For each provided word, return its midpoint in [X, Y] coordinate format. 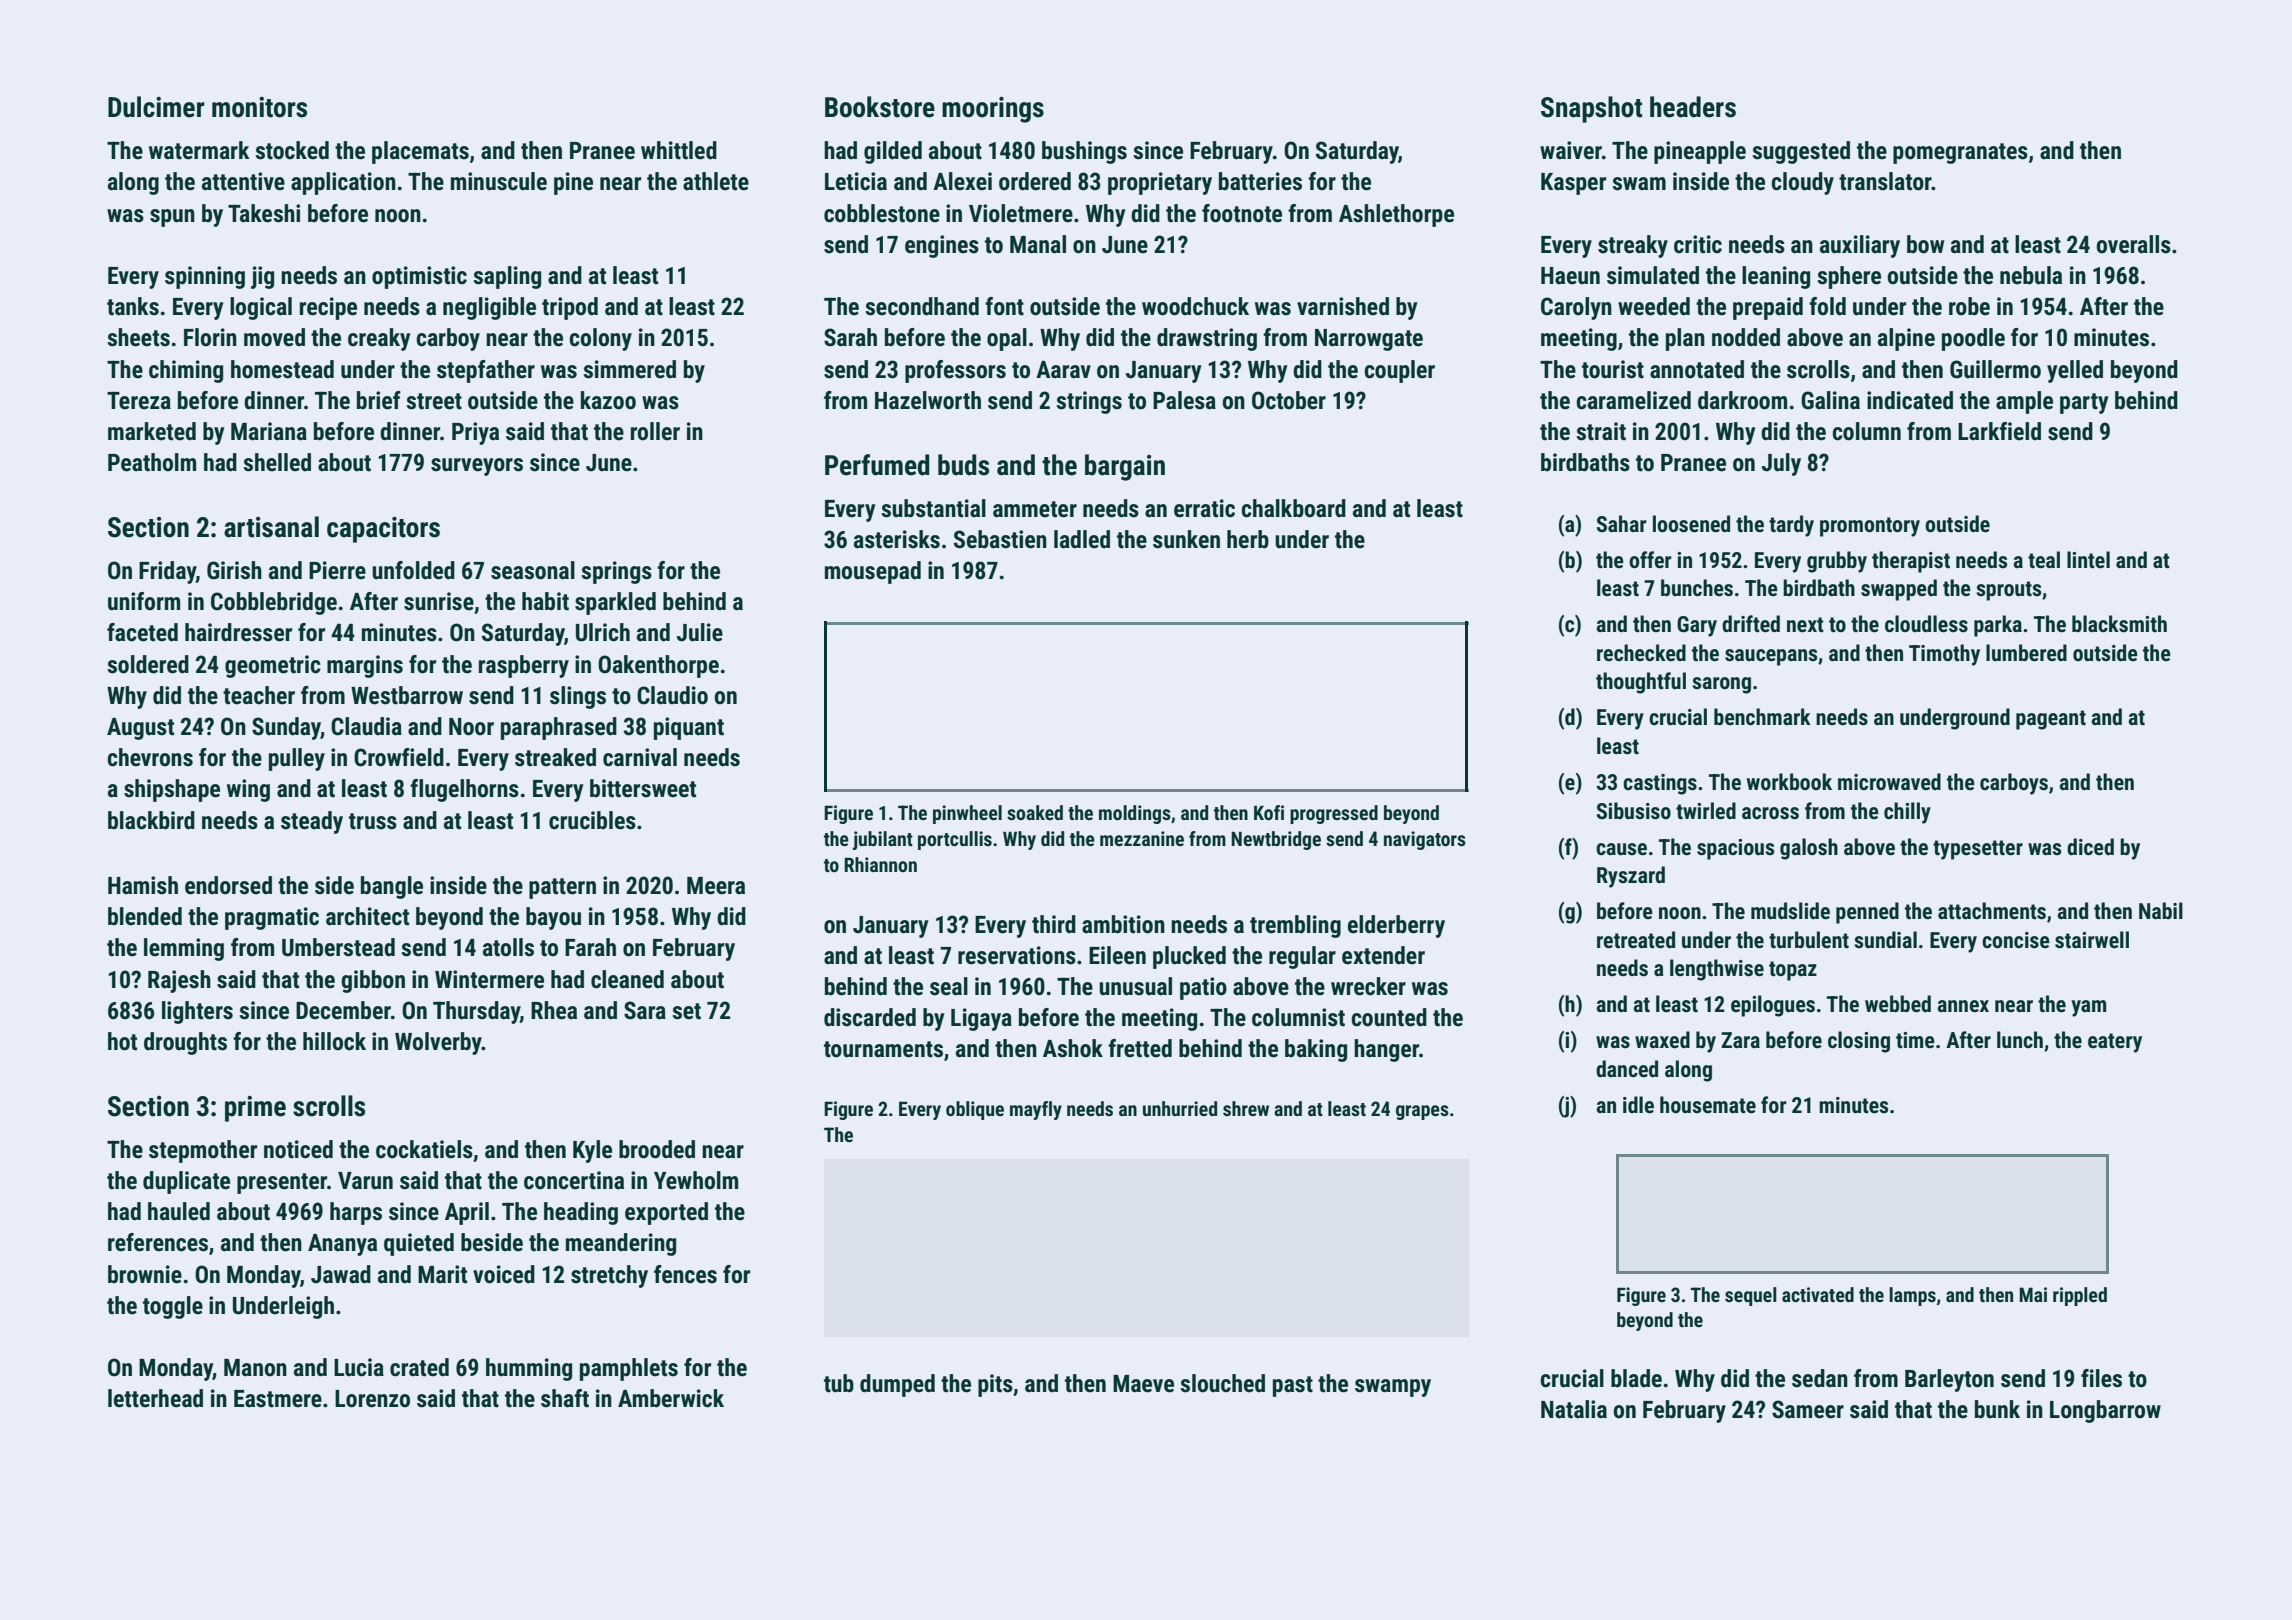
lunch [2020, 1039]
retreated [1636, 940]
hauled [179, 1211]
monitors [259, 107]
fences [685, 1274]
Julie [700, 632]
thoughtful [1641, 683]
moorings [993, 110]
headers [1693, 107]
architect [367, 916]
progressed [1334, 814]
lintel [2088, 560]
